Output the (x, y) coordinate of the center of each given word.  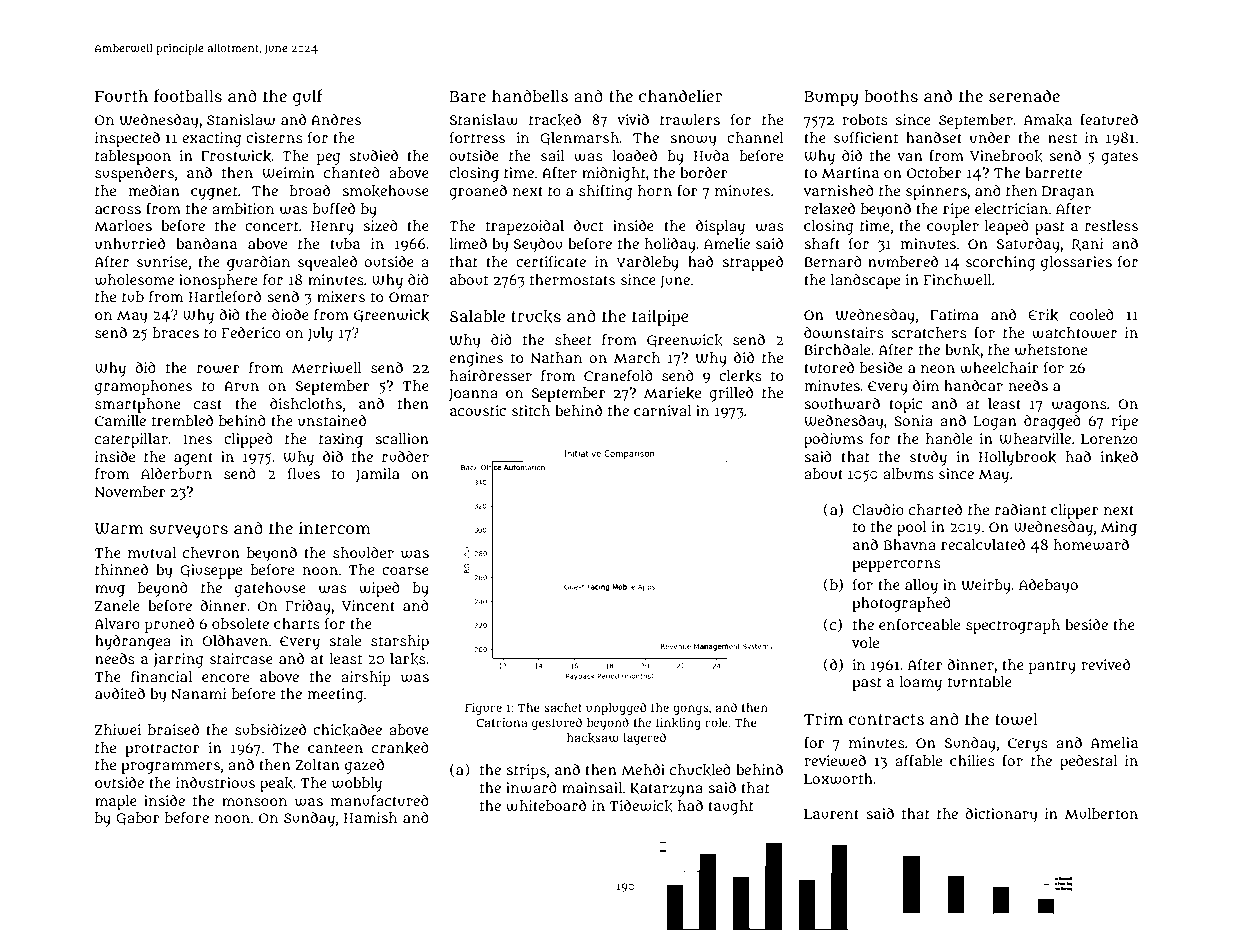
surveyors (189, 531)
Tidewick (641, 806)
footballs (188, 96)
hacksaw (593, 738)
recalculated (983, 544)
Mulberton (1101, 813)
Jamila (378, 475)
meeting (335, 695)
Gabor (138, 819)
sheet (573, 339)
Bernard (833, 261)
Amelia (1114, 742)
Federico (251, 332)
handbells (530, 95)
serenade (1024, 95)
